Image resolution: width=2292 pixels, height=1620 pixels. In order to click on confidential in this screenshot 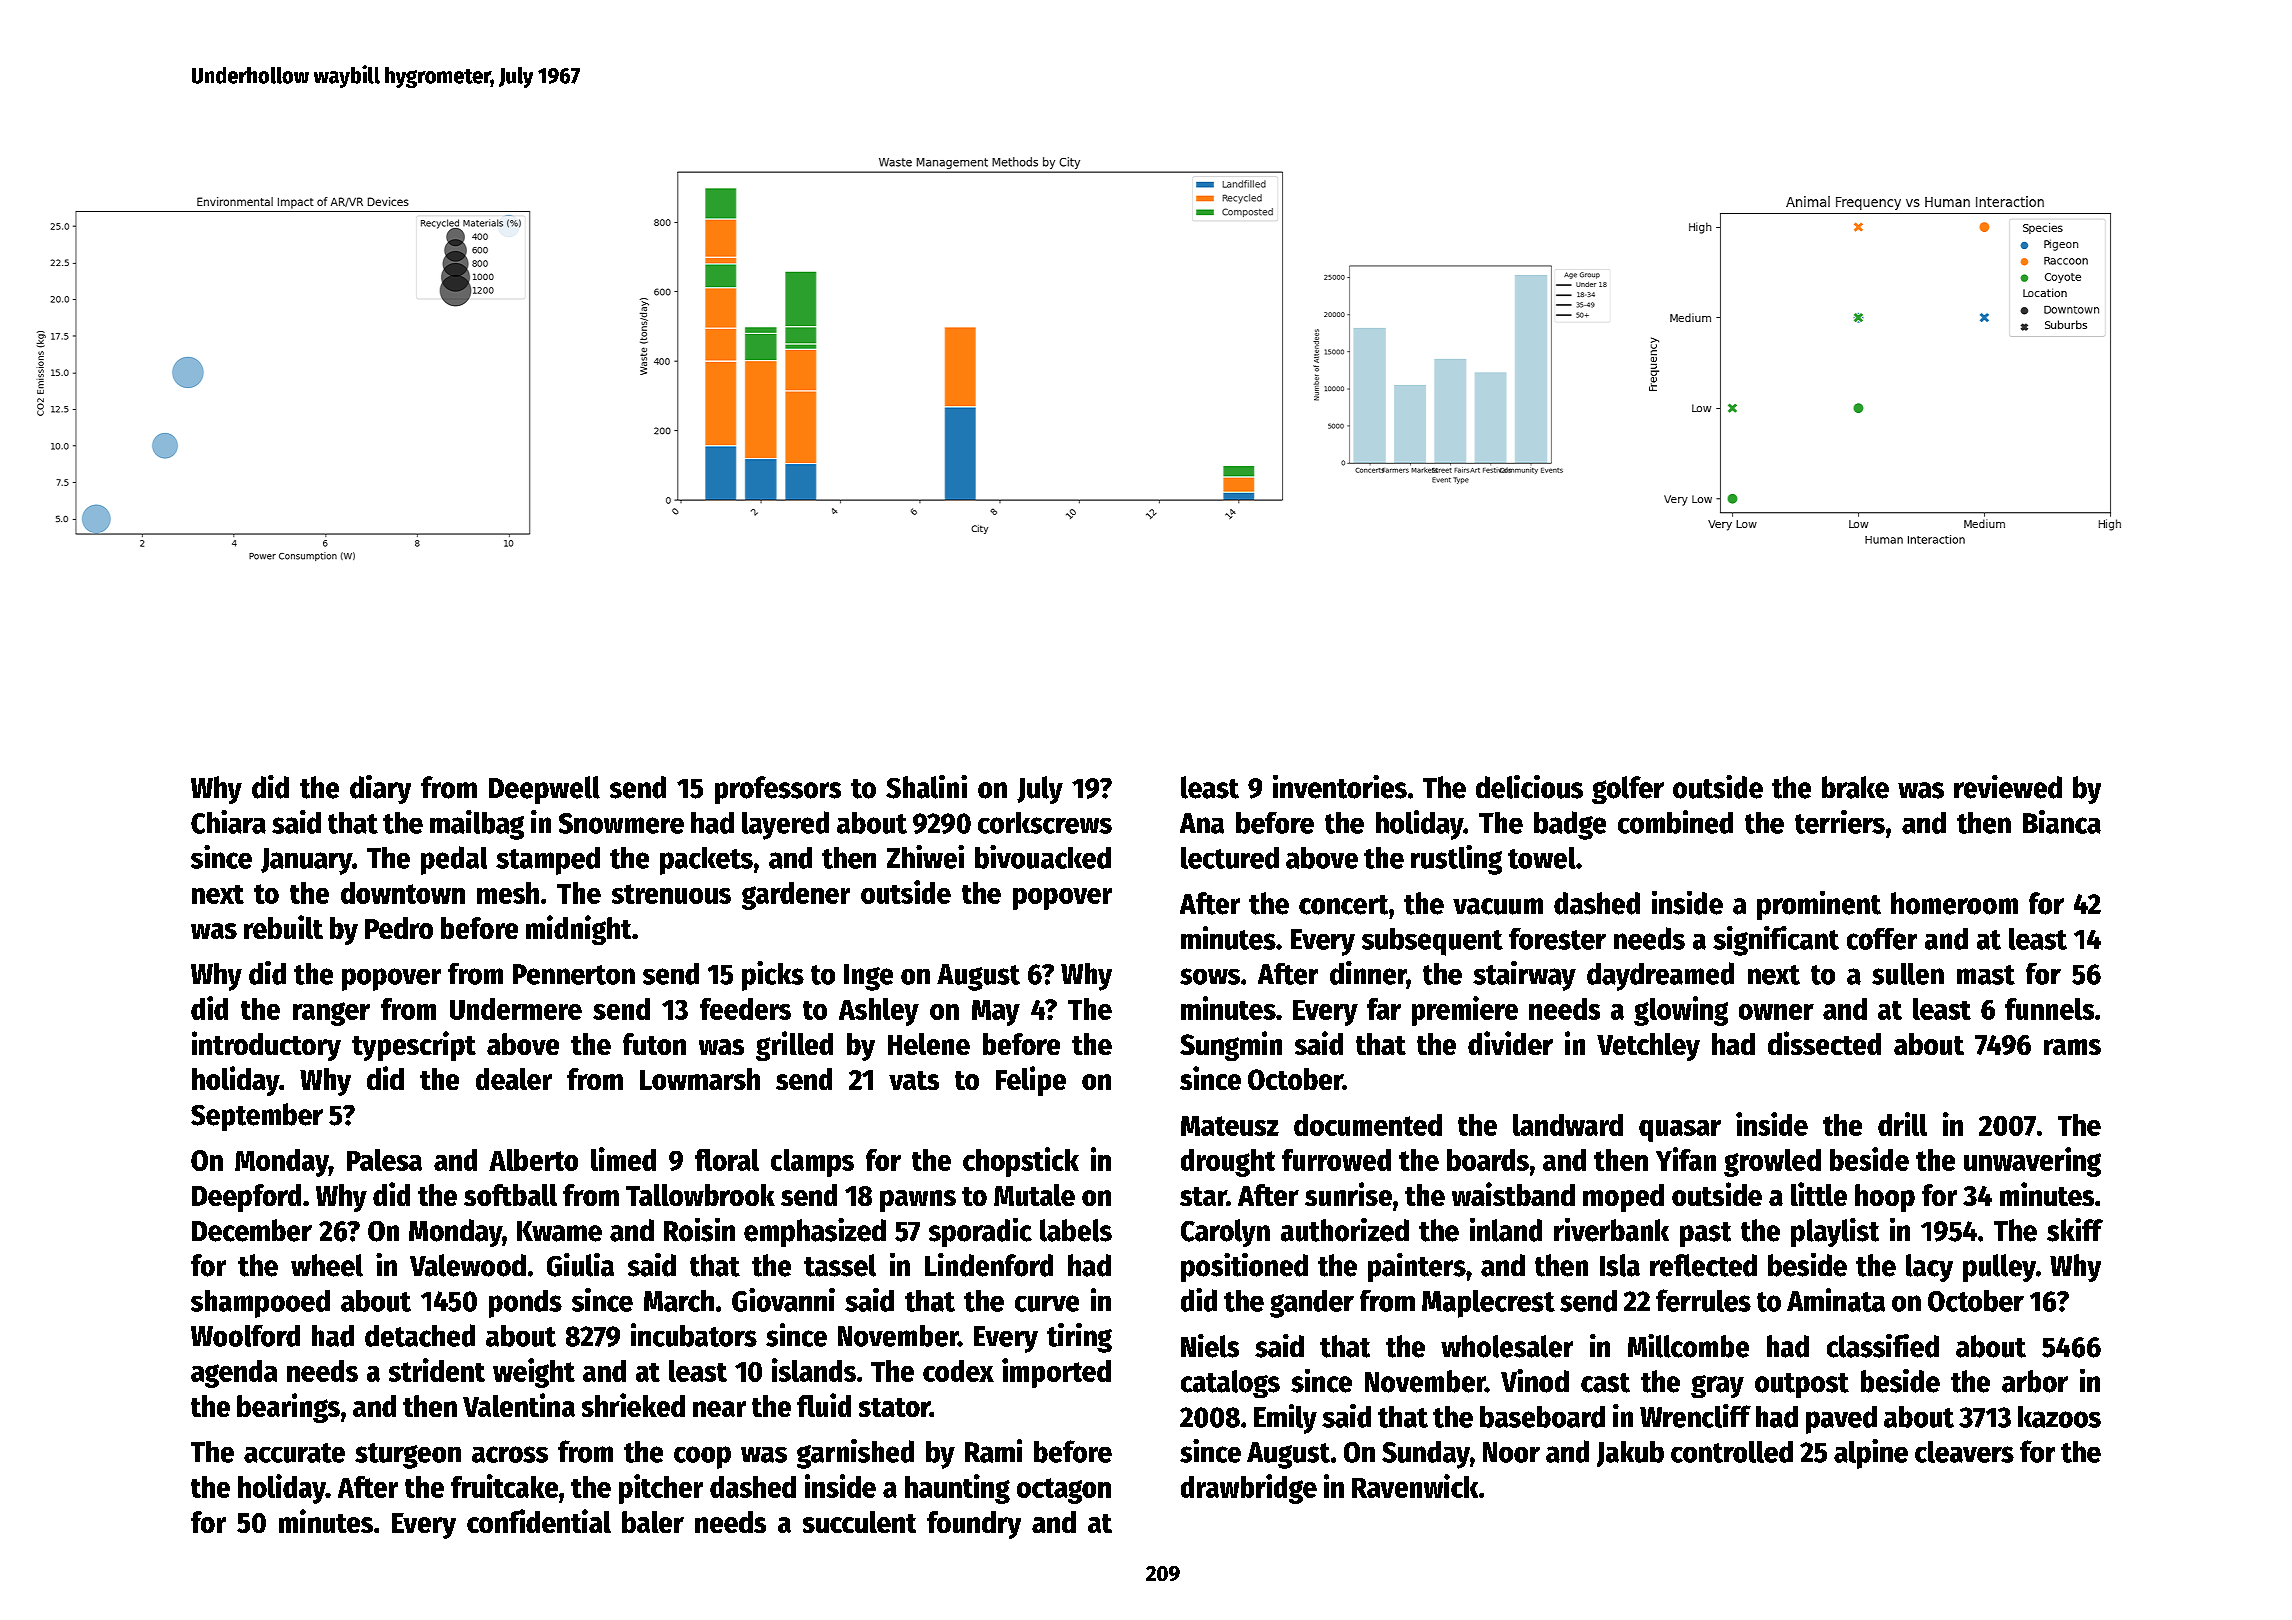, I will do `click(539, 1521)`.
